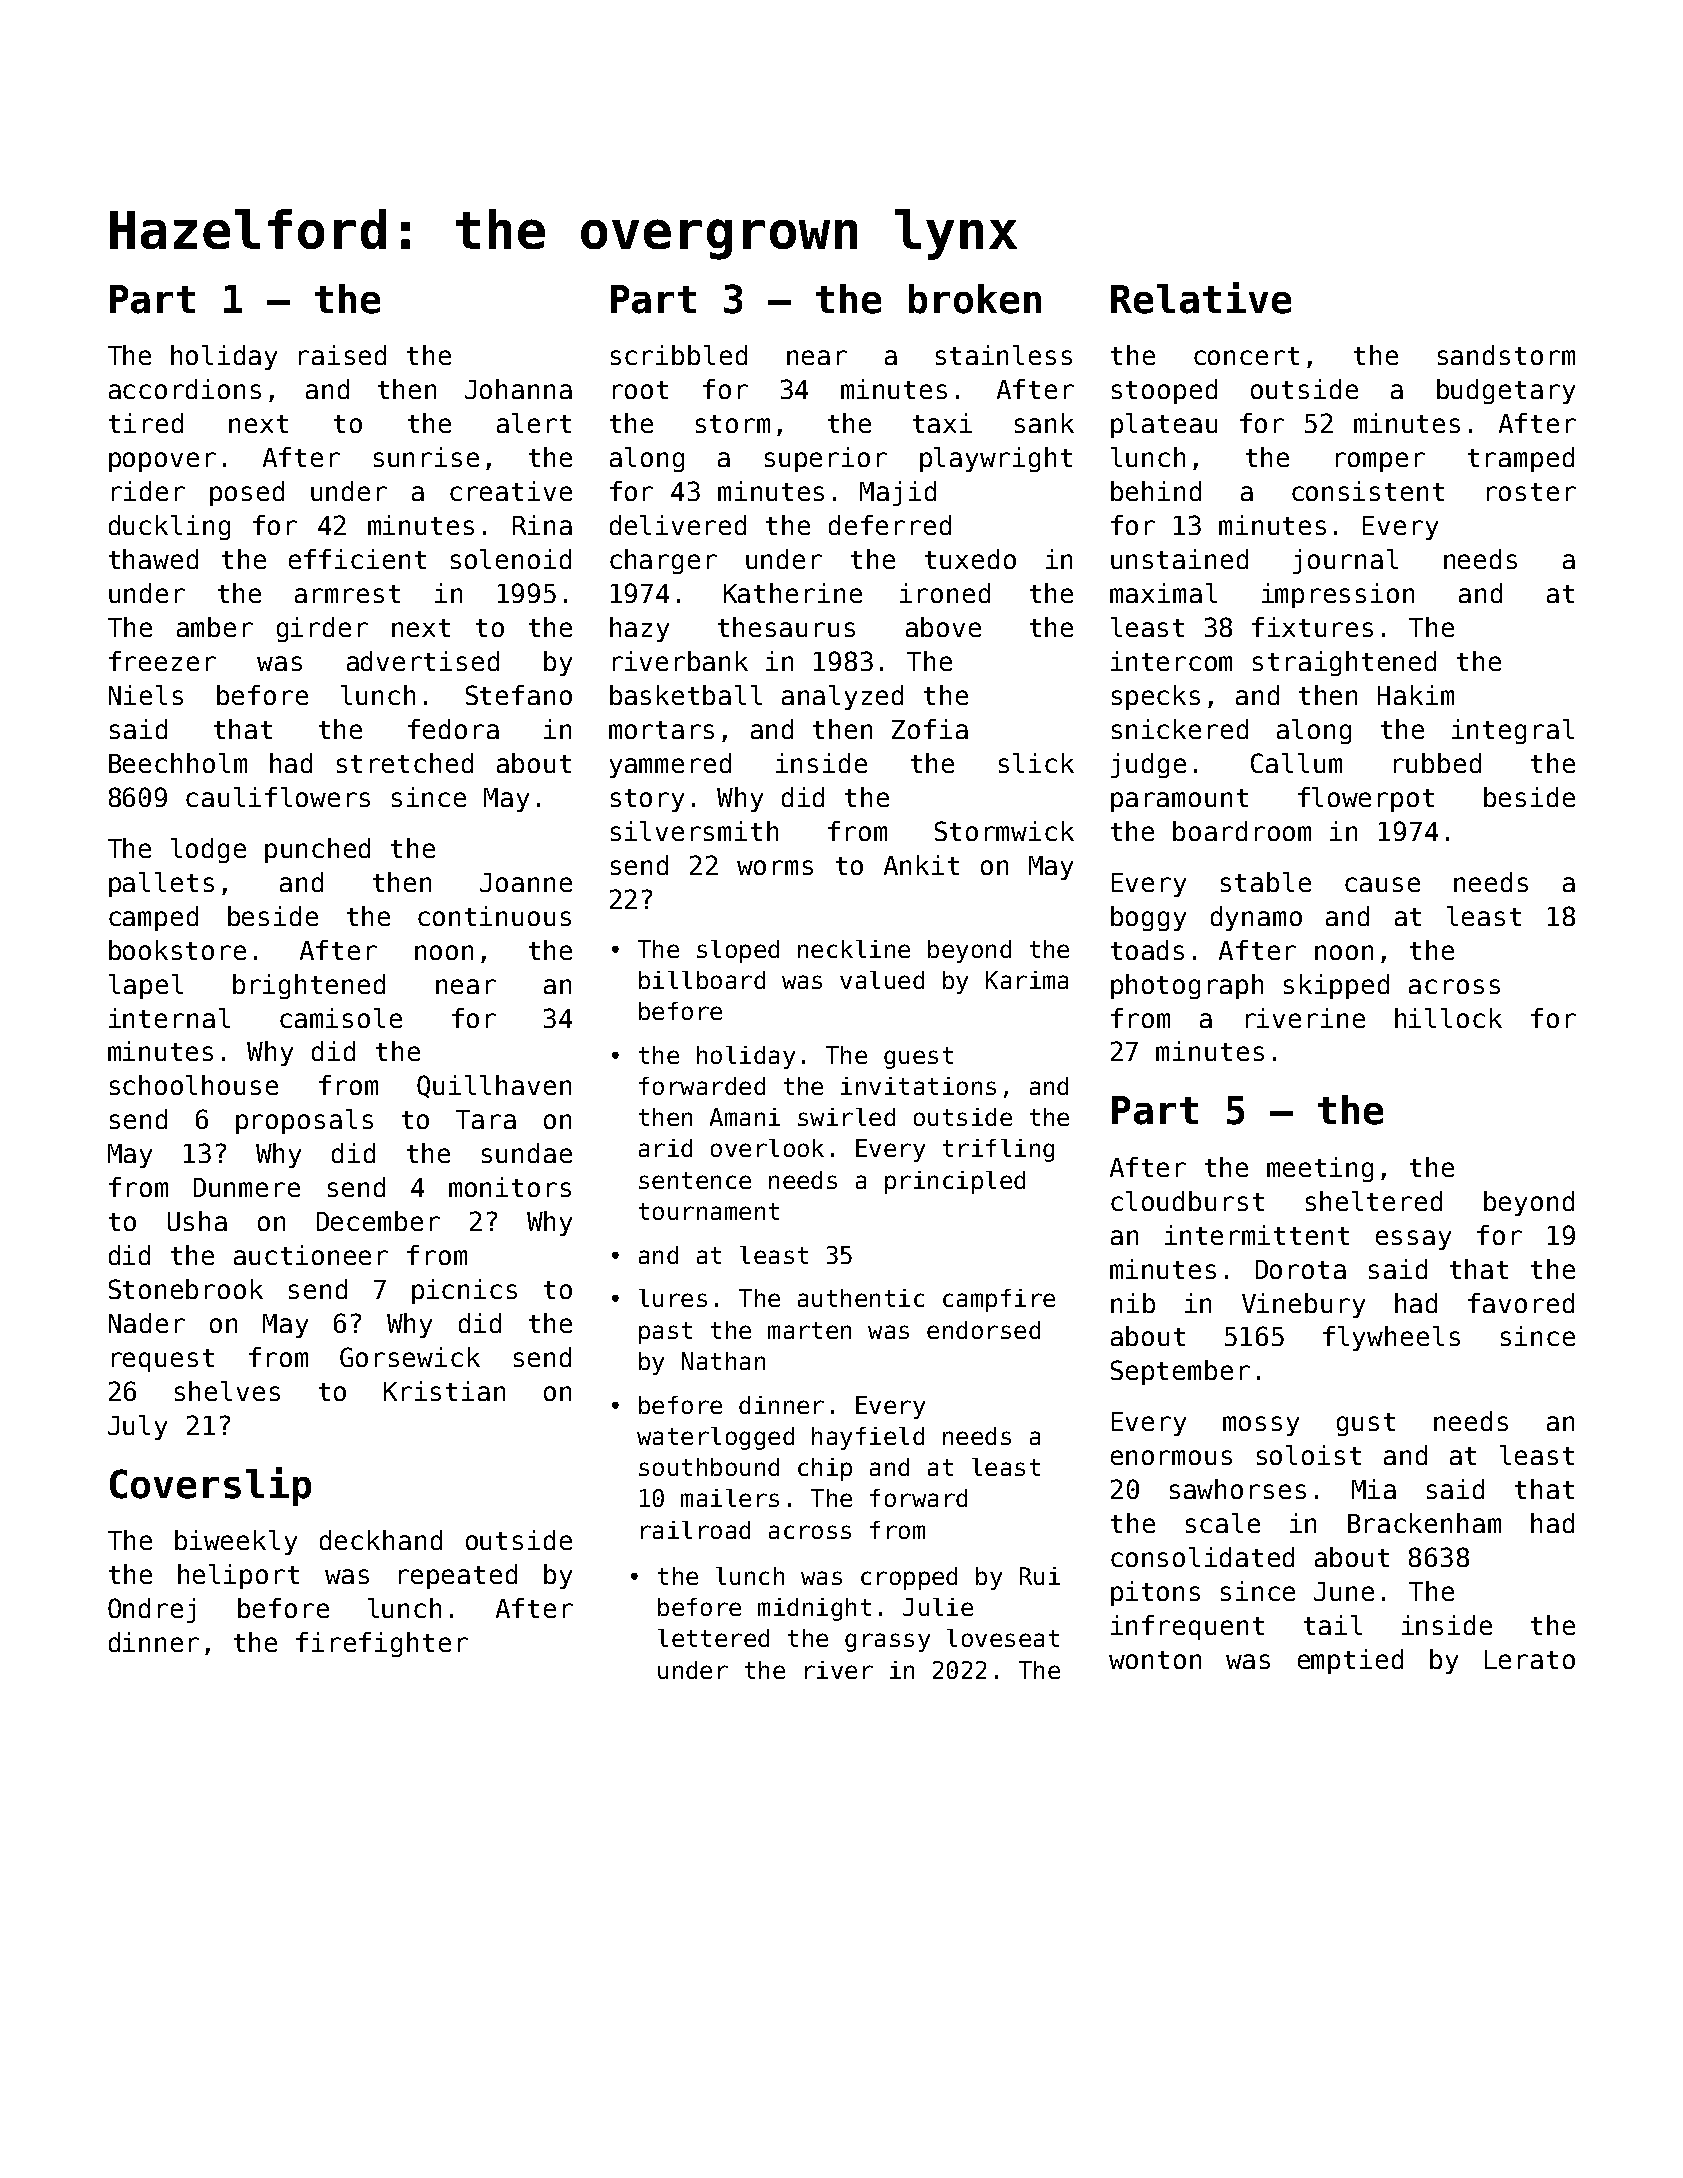  What do you see at coordinates (534, 423) in the screenshot?
I see `alert` at bounding box center [534, 423].
